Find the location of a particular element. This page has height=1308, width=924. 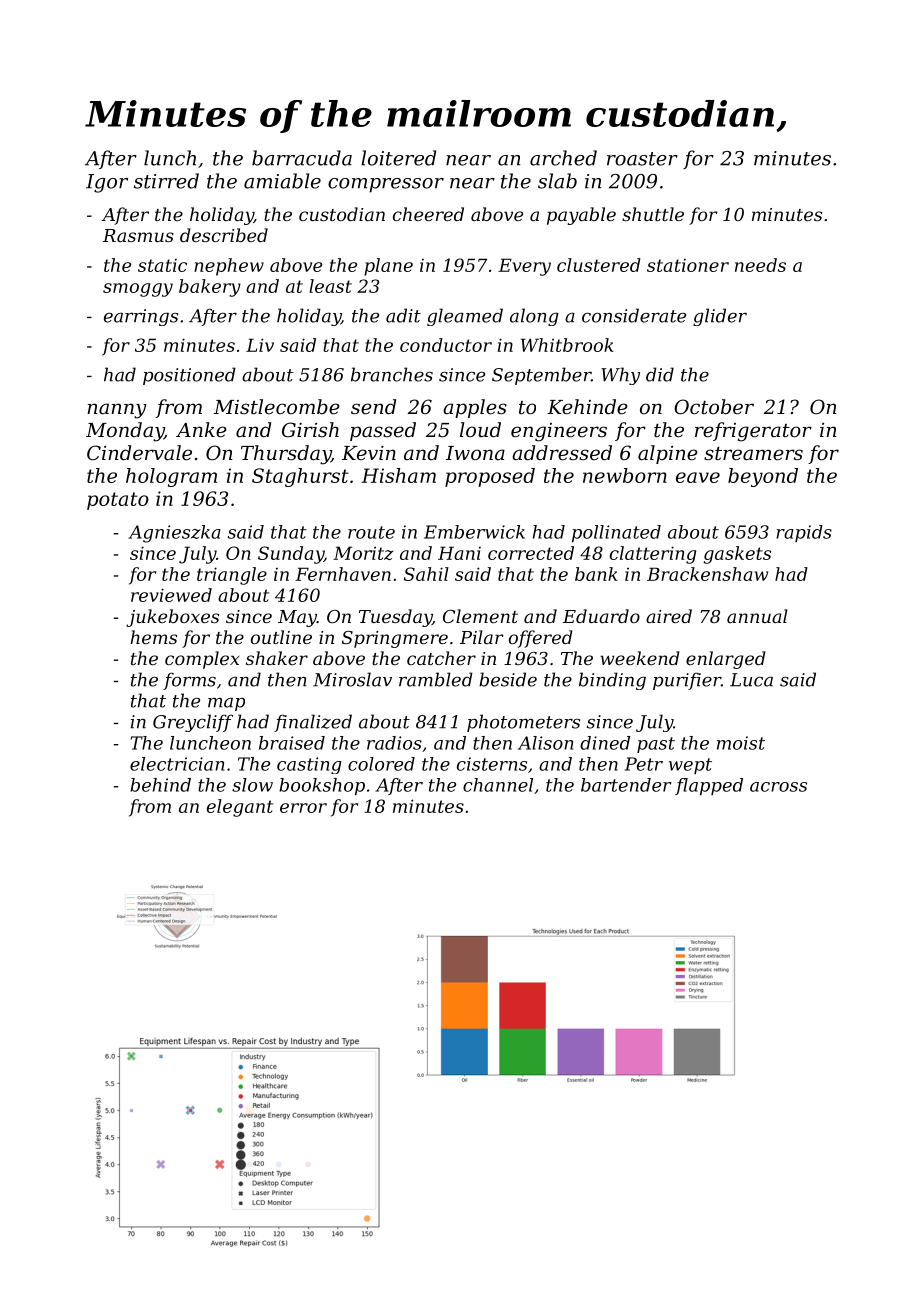

Liv is located at coordinates (260, 345).
